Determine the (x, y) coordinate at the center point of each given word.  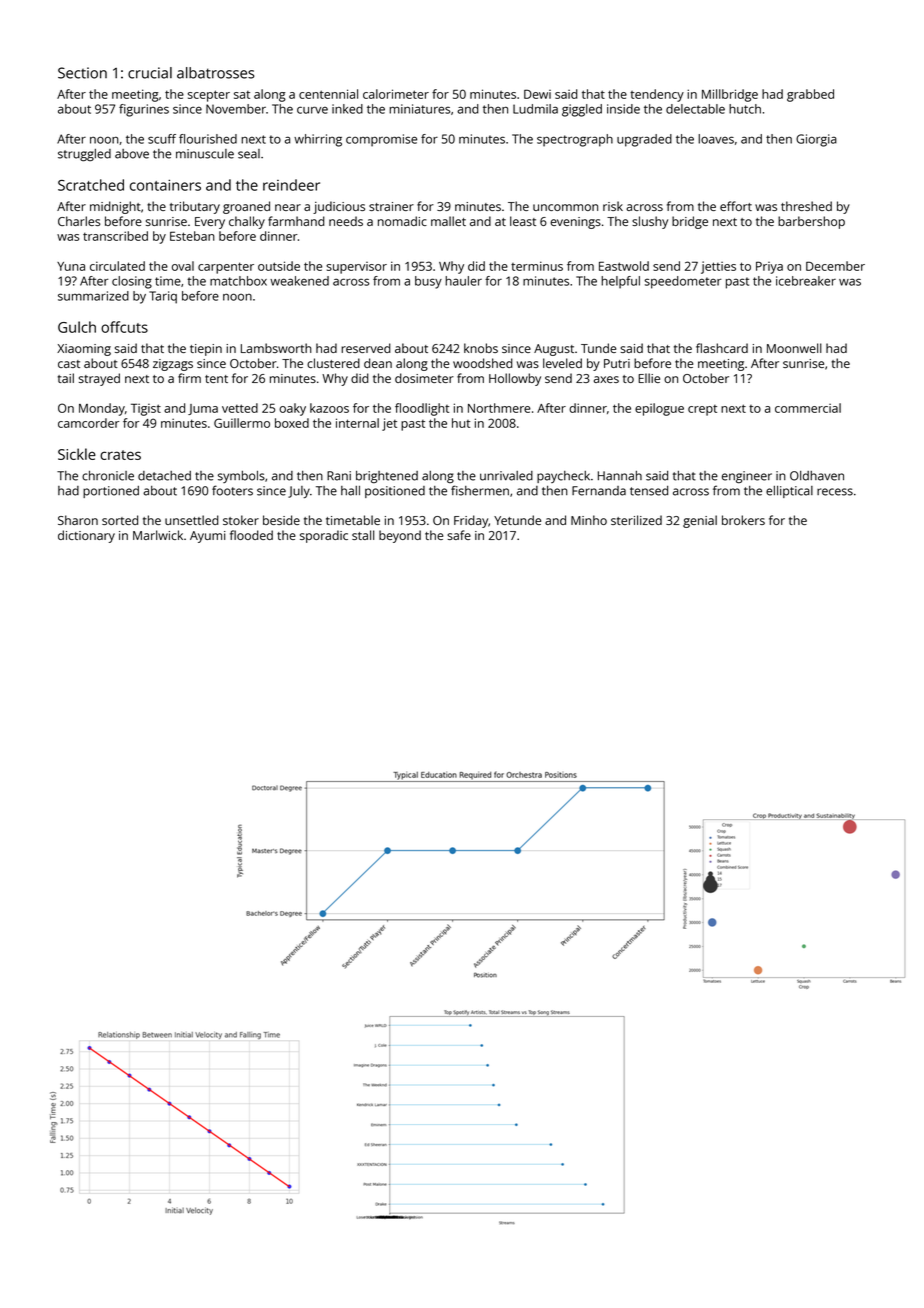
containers (165, 185)
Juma (203, 409)
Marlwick (158, 535)
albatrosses (215, 73)
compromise (381, 140)
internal (357, 423)
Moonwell (794, 348)
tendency (657, 95)
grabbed (810, 95)
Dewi (537, 94)
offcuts (124, 327)
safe (459, 535)
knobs (481, 348)
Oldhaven (817, 476)
